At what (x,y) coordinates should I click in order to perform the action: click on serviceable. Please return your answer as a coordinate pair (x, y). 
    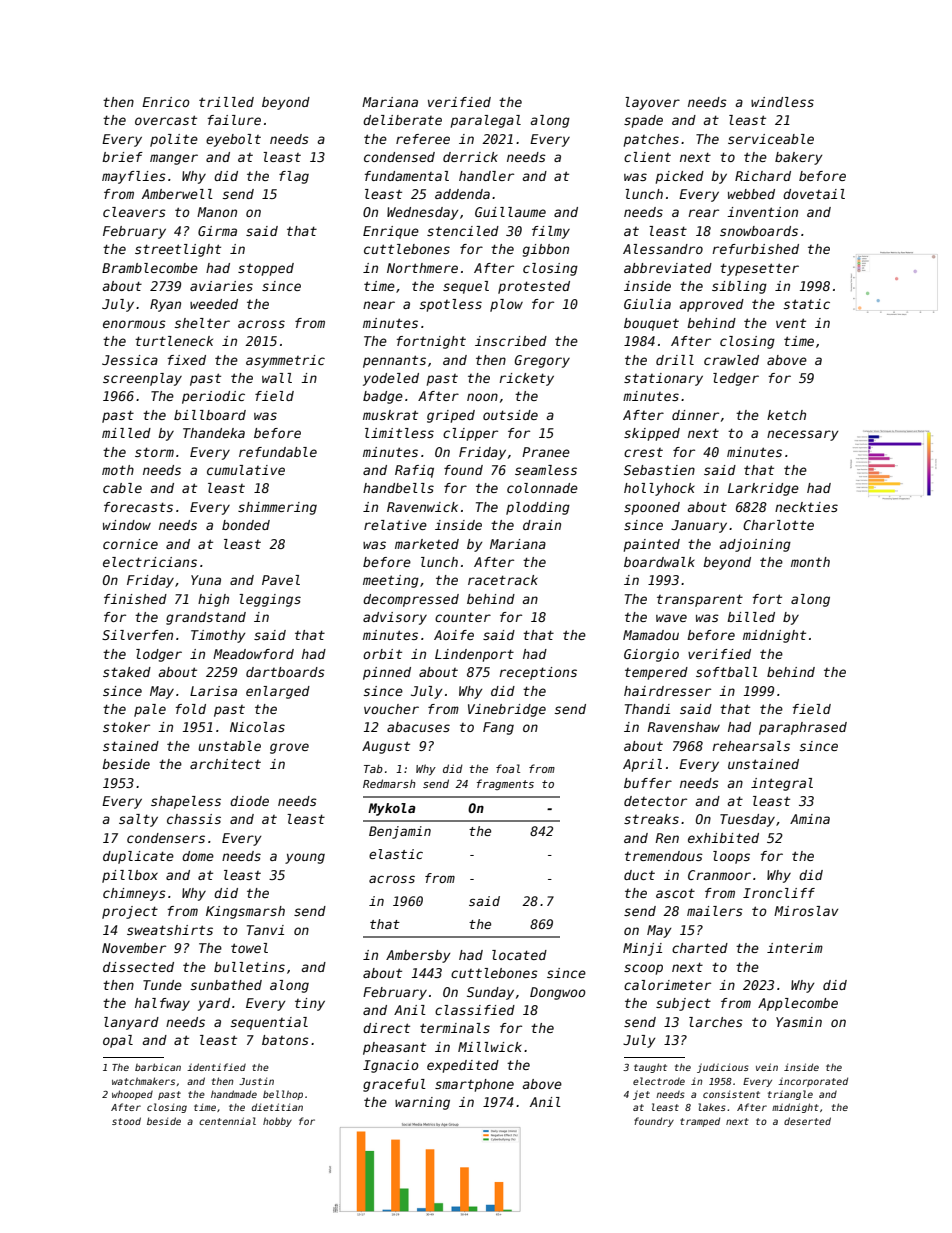
    Looking at the image, I should click on (771, 139).
